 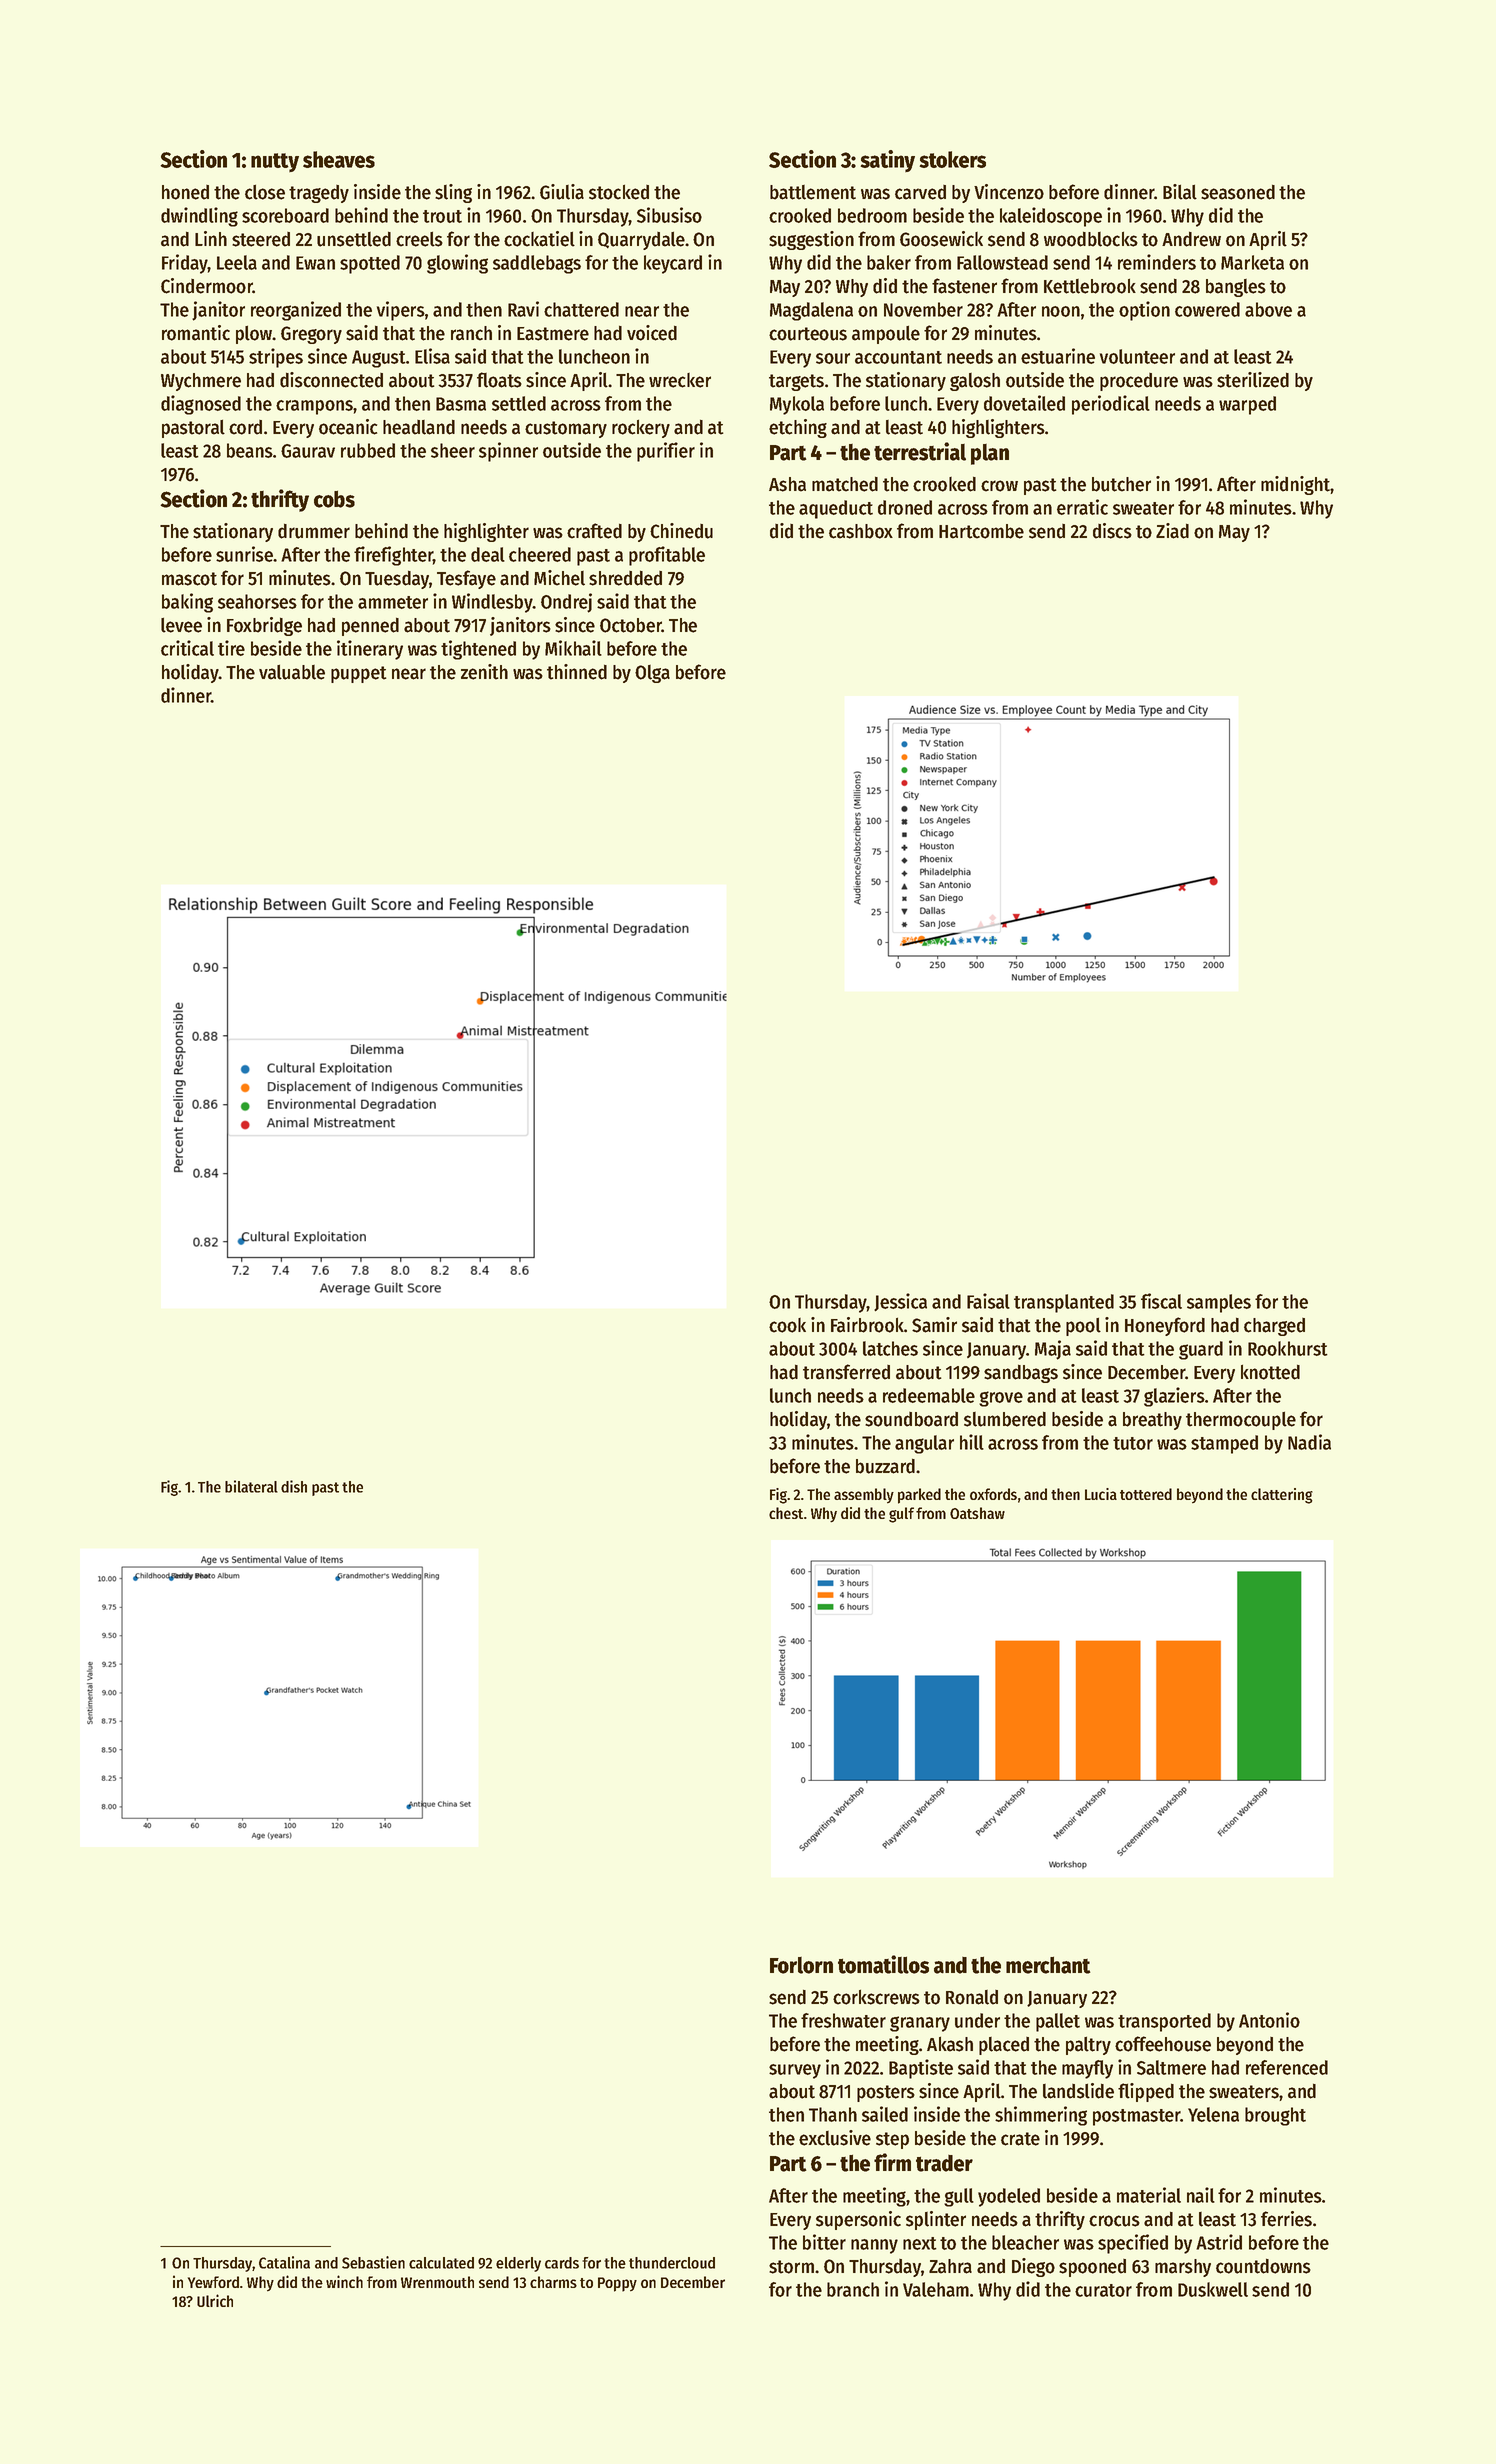 What do you see at coordinates (264, 626) in the image?
I see `Foxbridge` at bounding box center [264, 626].
